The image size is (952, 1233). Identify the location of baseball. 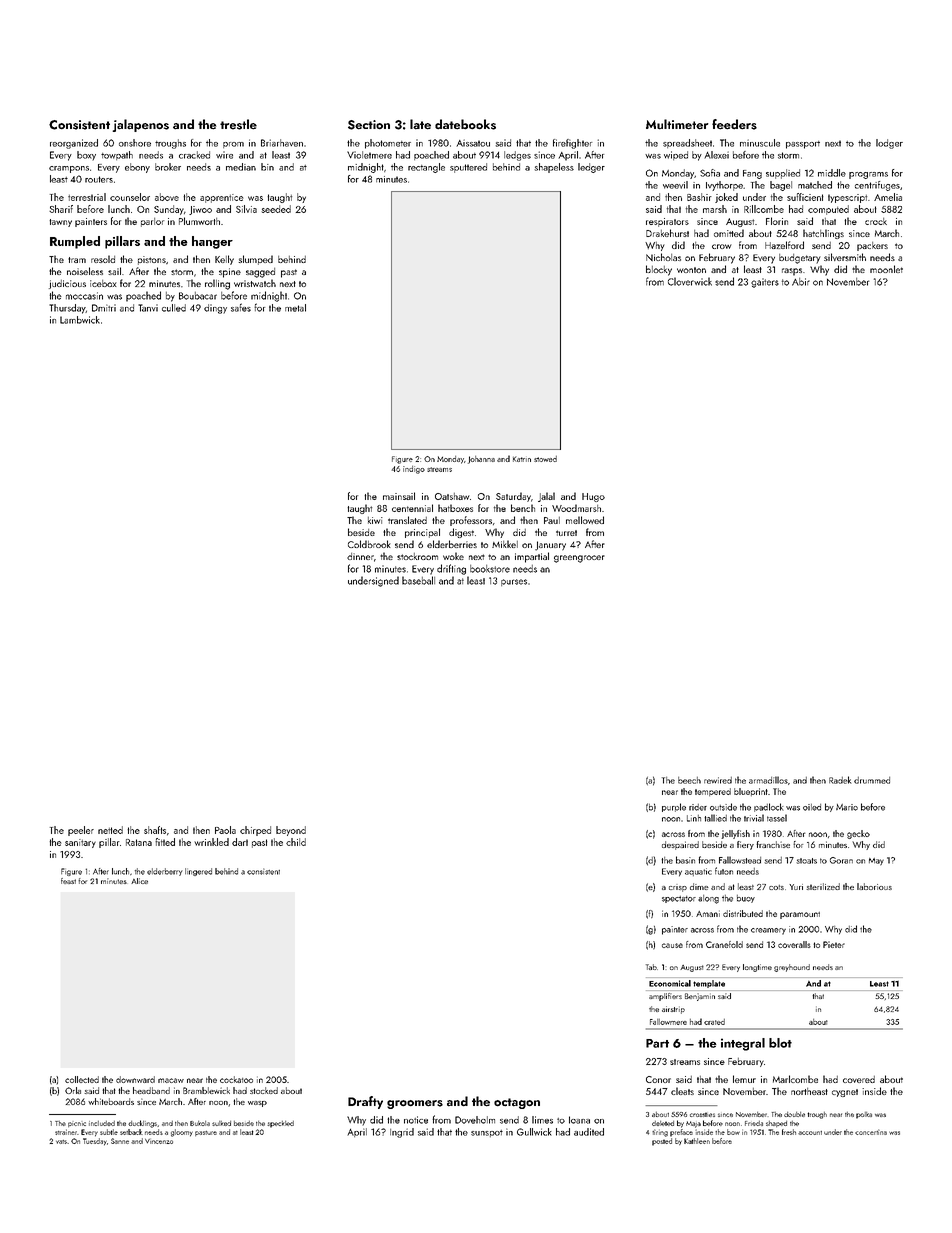
(418, 580).
